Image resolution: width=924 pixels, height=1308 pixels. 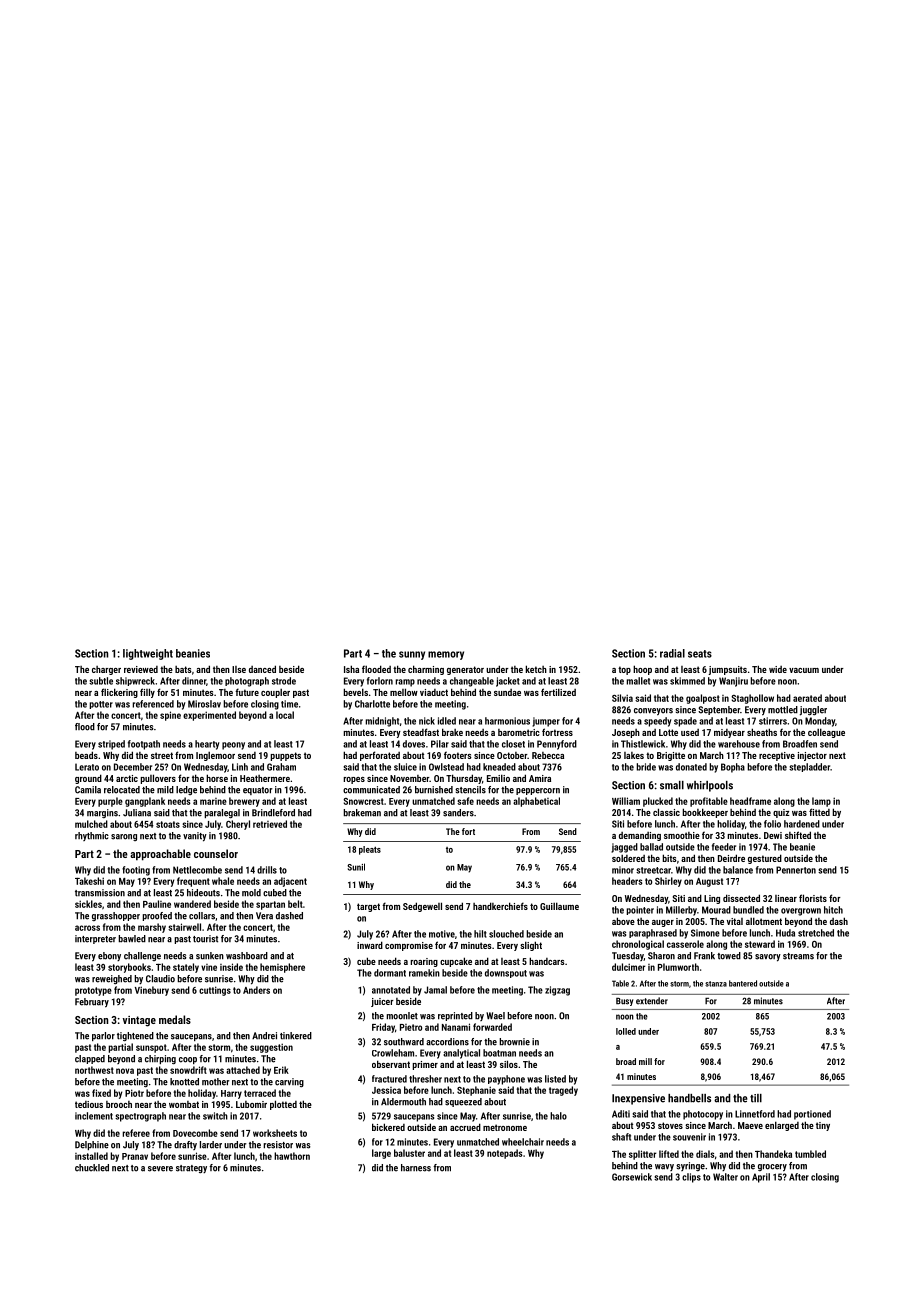 I want to click on handkerchiefs, so click(x=500, y=906).
